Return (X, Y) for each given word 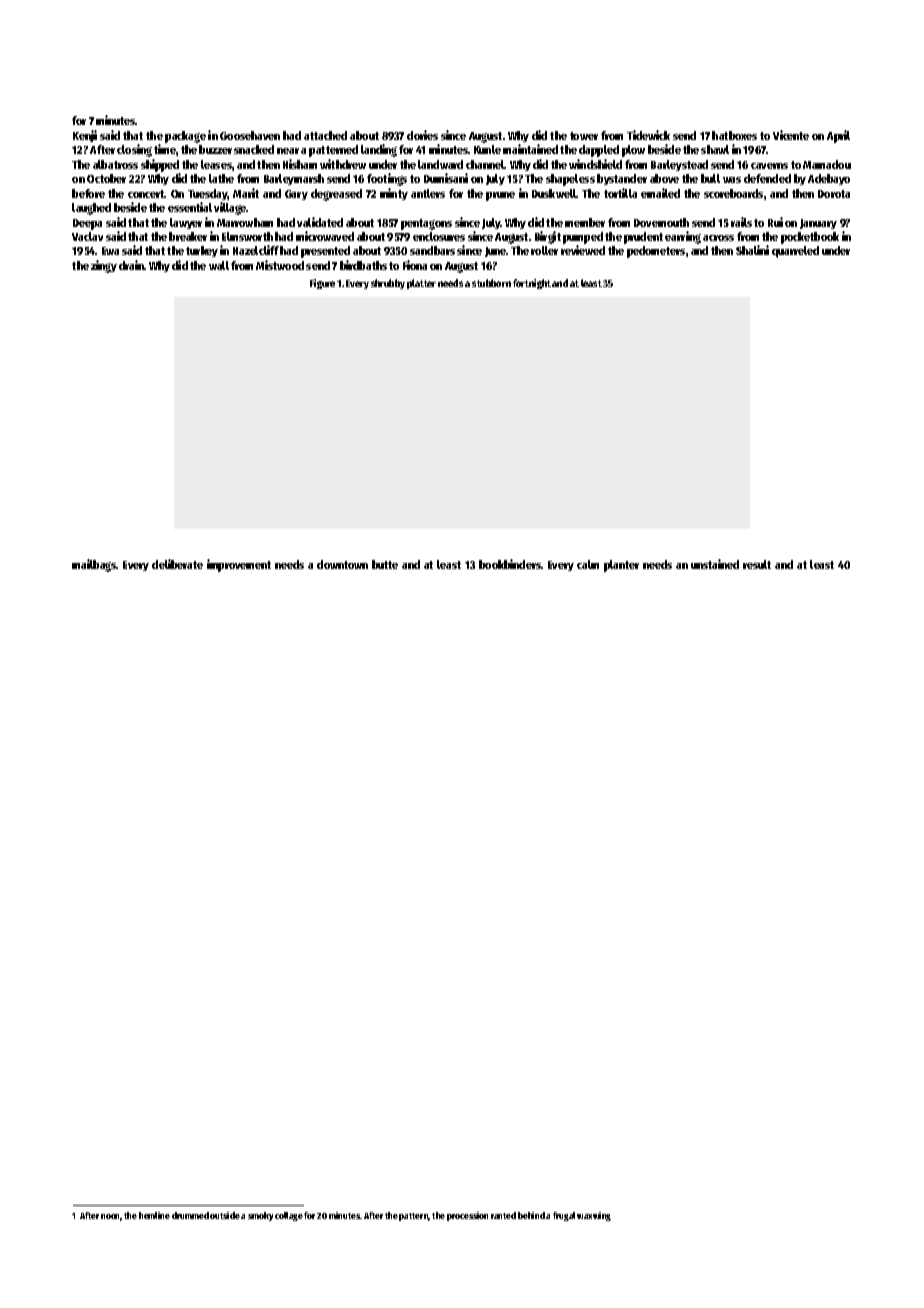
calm (588, 564)
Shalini (752, 250)
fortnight (532, 284)
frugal (564, 1216)
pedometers (656, 252)
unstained (715, 564)
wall (219, 265)
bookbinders (510, 564)
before (88, 193)
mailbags (94, 565)
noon (111, 1217)
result (757, 564)
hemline (154, 1215)
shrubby (388, 284)
